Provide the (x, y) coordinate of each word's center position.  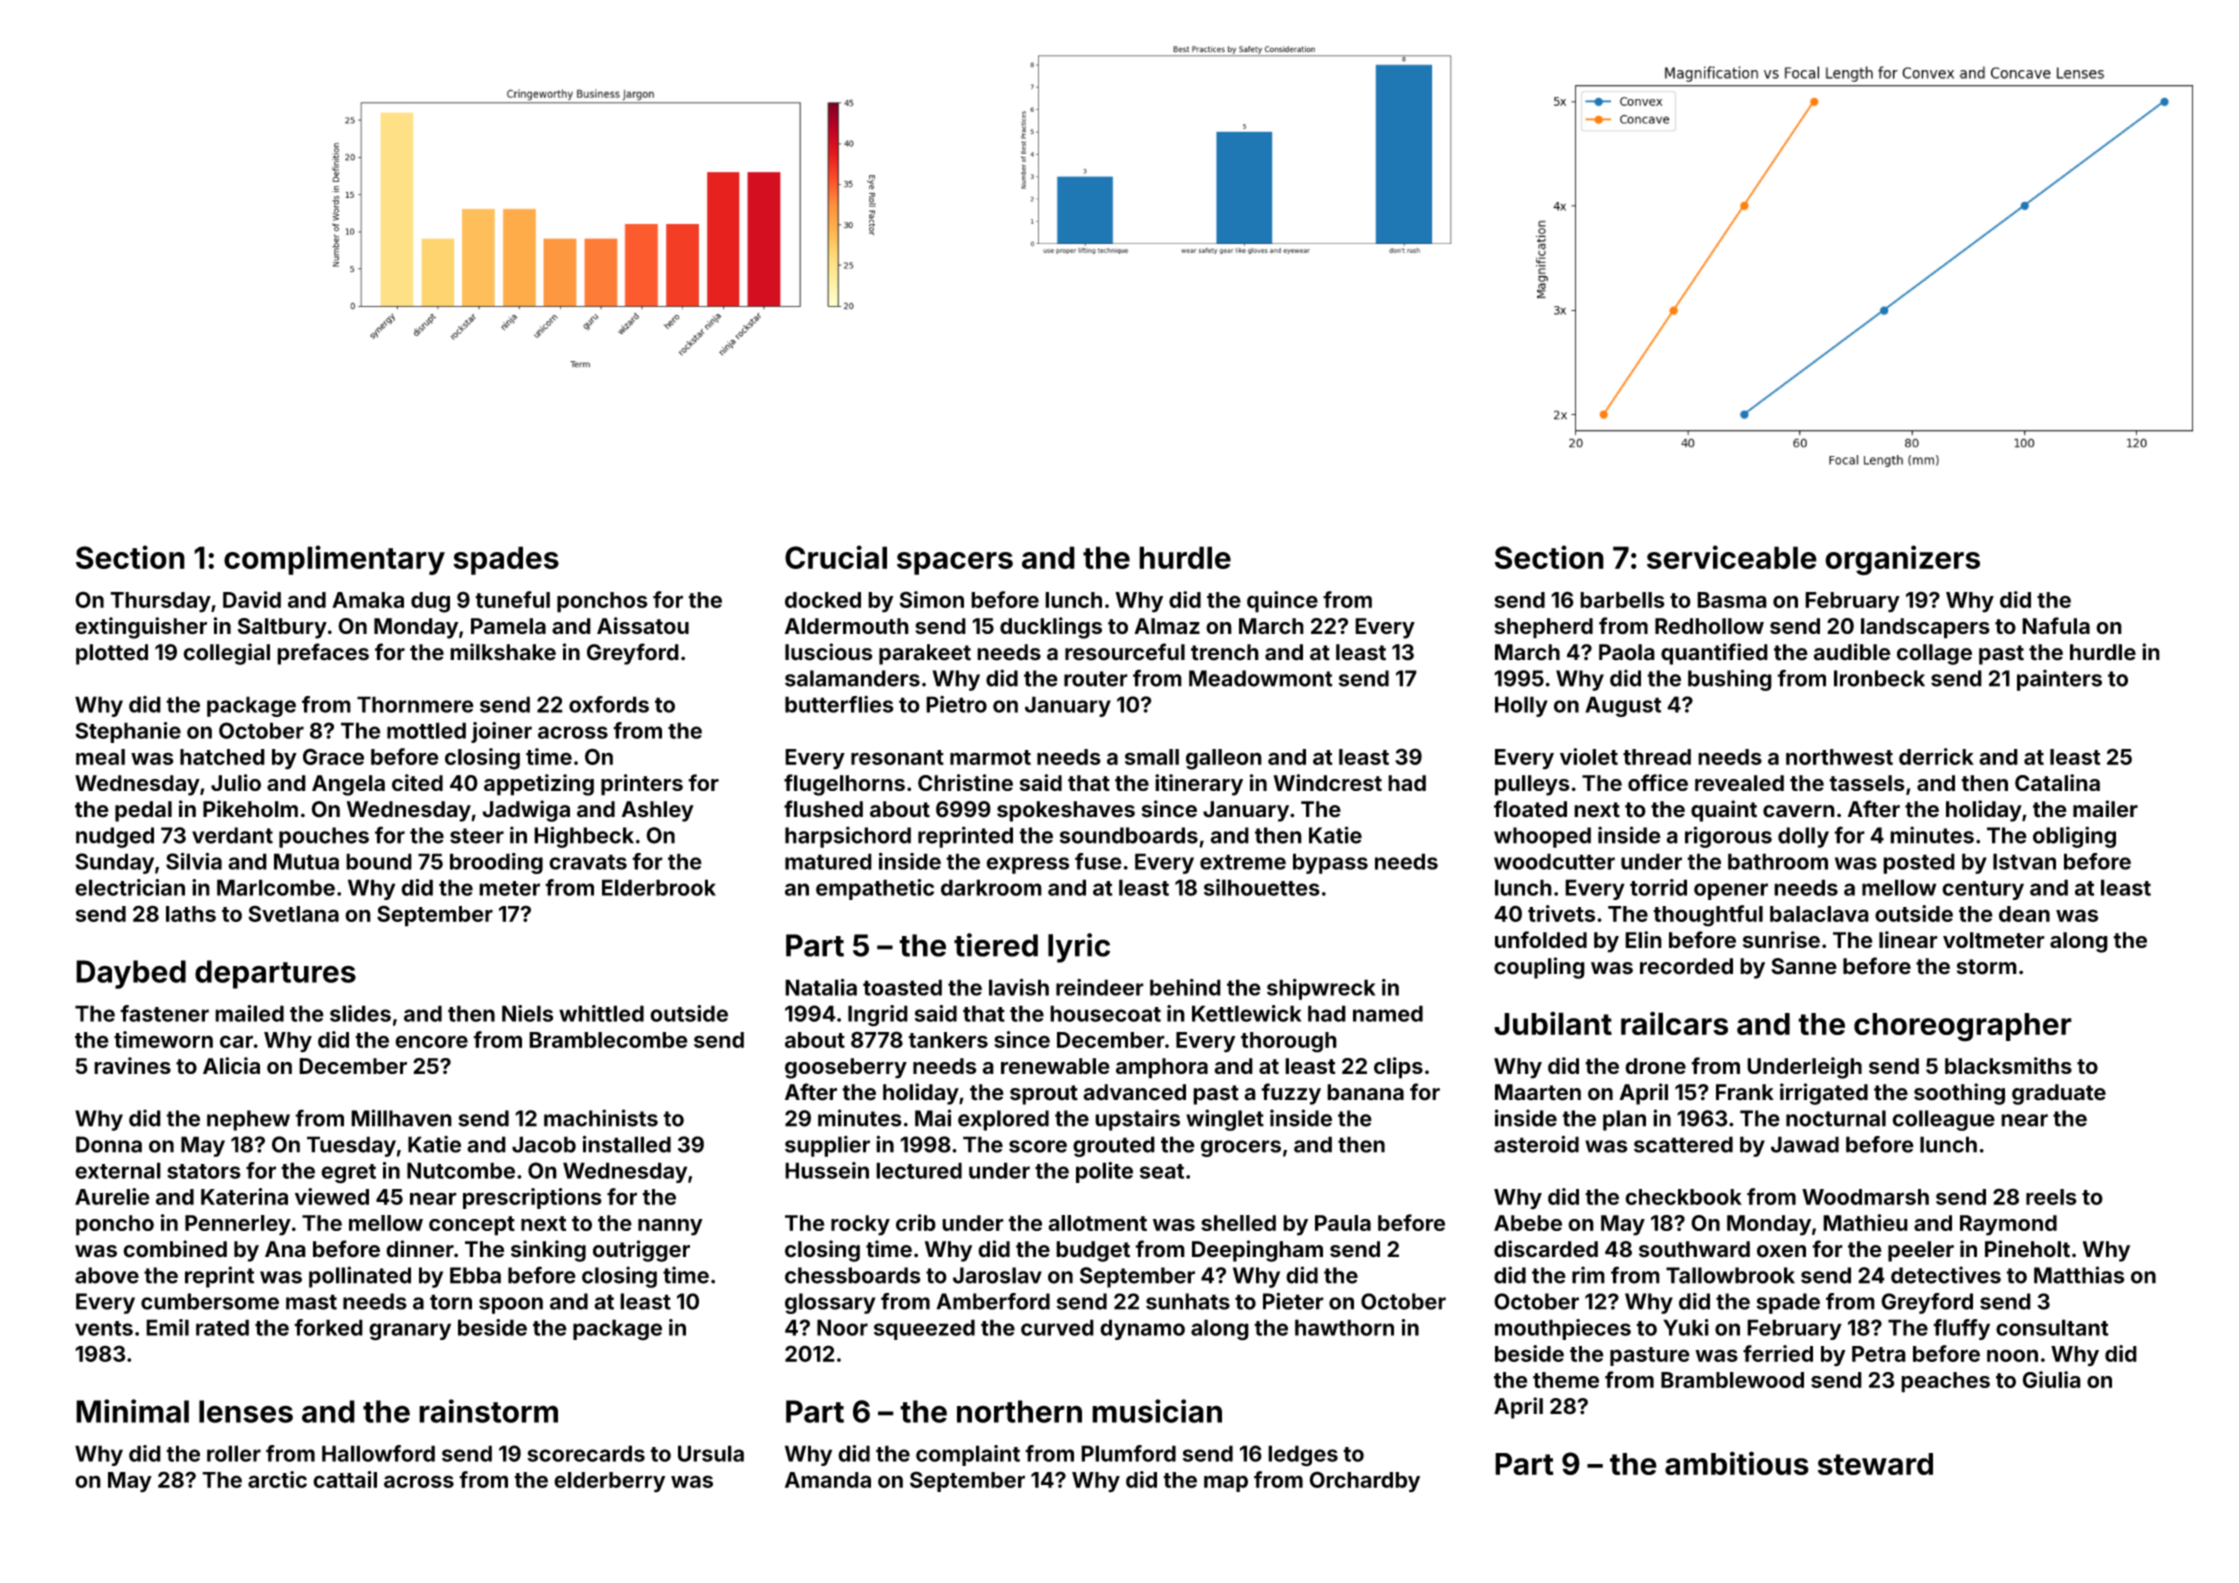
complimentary (334, 560)
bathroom (1778, 861)
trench (1225, 652)
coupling (1539, 968)
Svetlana (293, 913)
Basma (1732, 600)
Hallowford (378, 1453)
